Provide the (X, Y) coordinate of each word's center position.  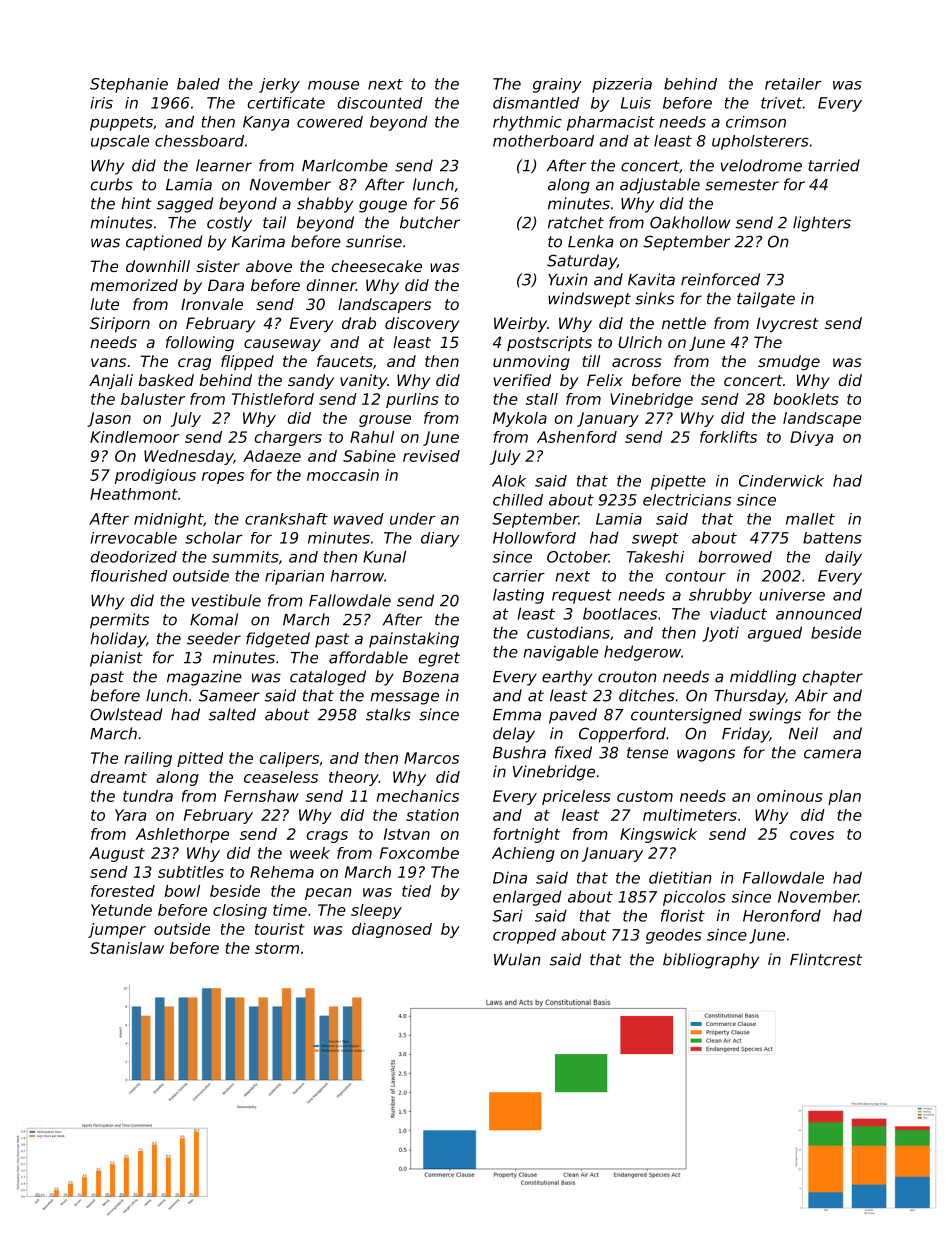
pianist (116, 659)
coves (812, 835)
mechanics (417, 796)
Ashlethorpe (182, 835)
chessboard (199, 141)
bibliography (711, 961)
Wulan (517, 959)
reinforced (720, 279)
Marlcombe (345, 165)
